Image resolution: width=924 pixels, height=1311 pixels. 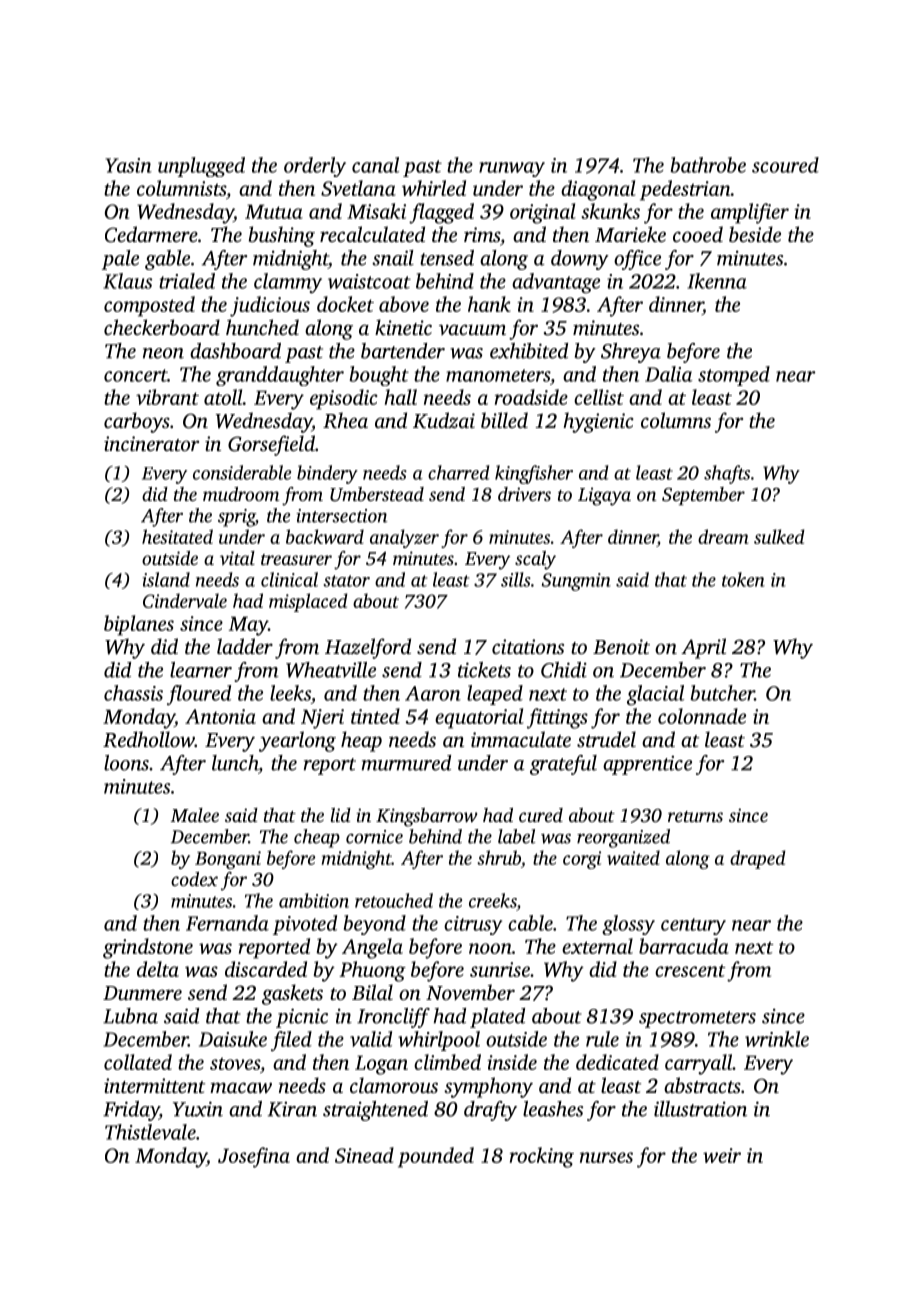 What do you see at coordinates (364, 1155) in the screenshot?
I see `Sinead` at bounding box center [364, 1155].
